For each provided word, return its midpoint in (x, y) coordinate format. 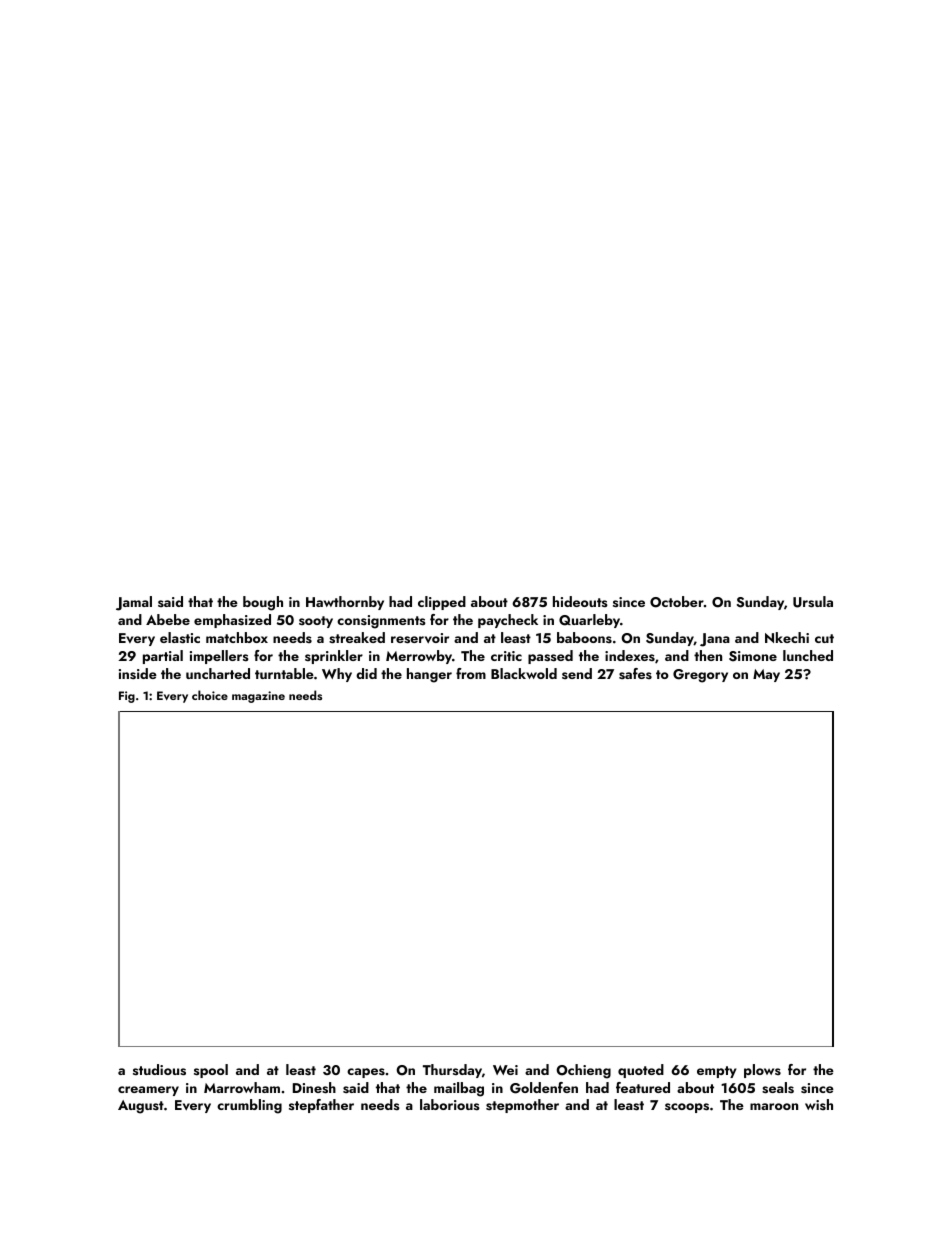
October (677, 602)
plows (762, 1071)
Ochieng (583, 1071)
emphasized (232, 621)
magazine (258, 697)
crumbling (249, 1106)
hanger (429, 675)
